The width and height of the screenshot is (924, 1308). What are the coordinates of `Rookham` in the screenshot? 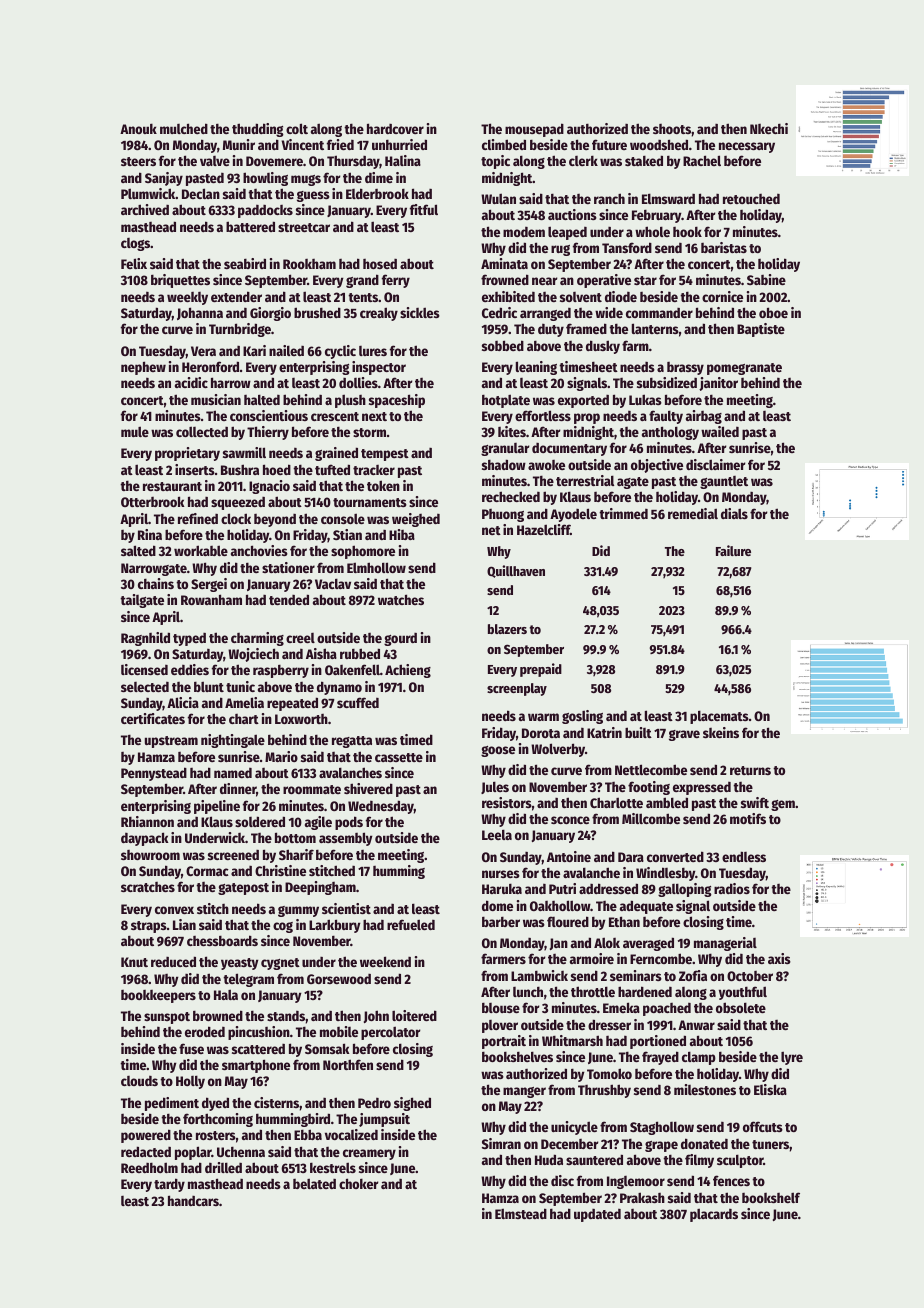 It's located at (309, 264).
